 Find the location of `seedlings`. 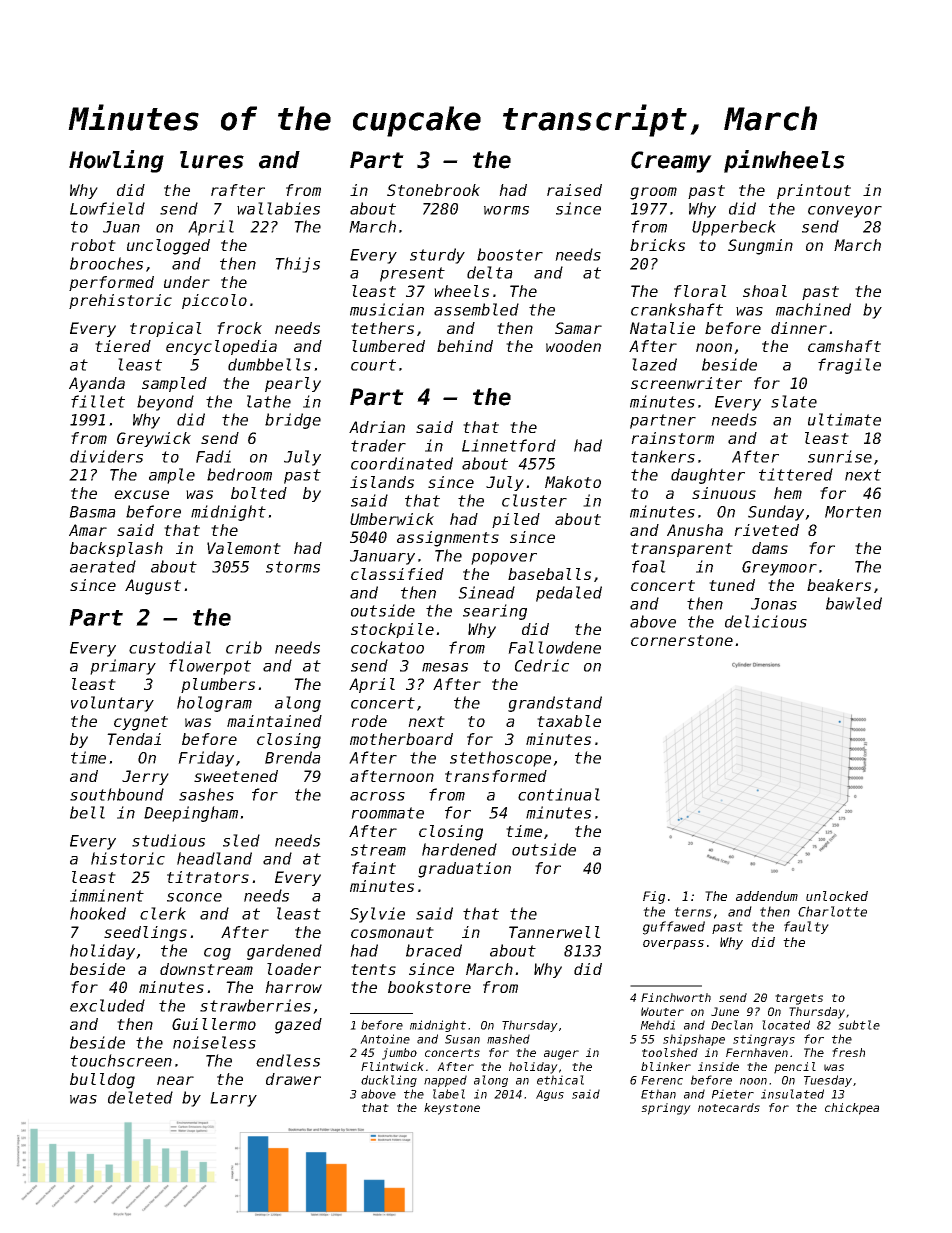

seedlings is located at coordinates (145, 934).
